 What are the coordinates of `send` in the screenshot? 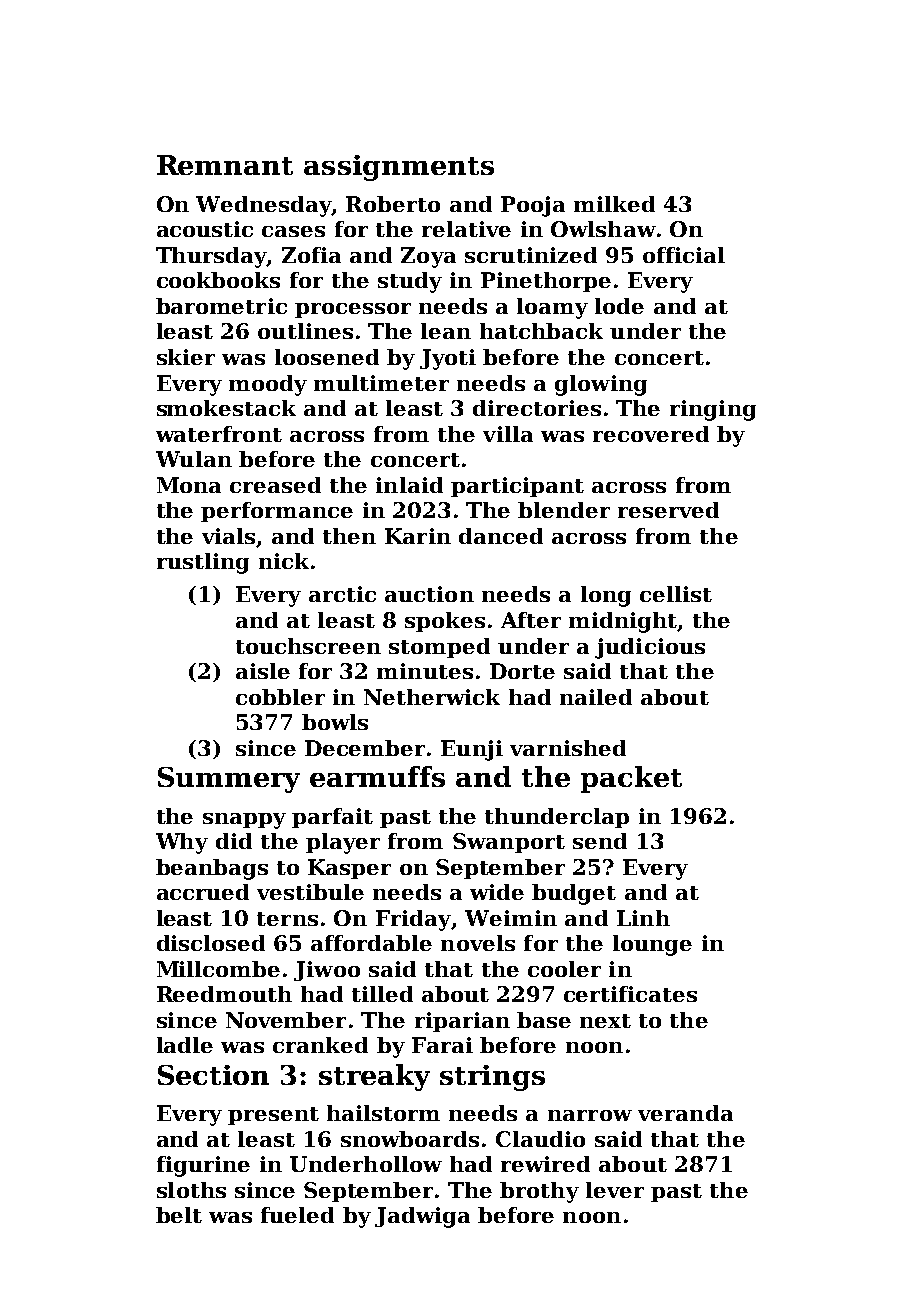 It's located at (600, 841).
